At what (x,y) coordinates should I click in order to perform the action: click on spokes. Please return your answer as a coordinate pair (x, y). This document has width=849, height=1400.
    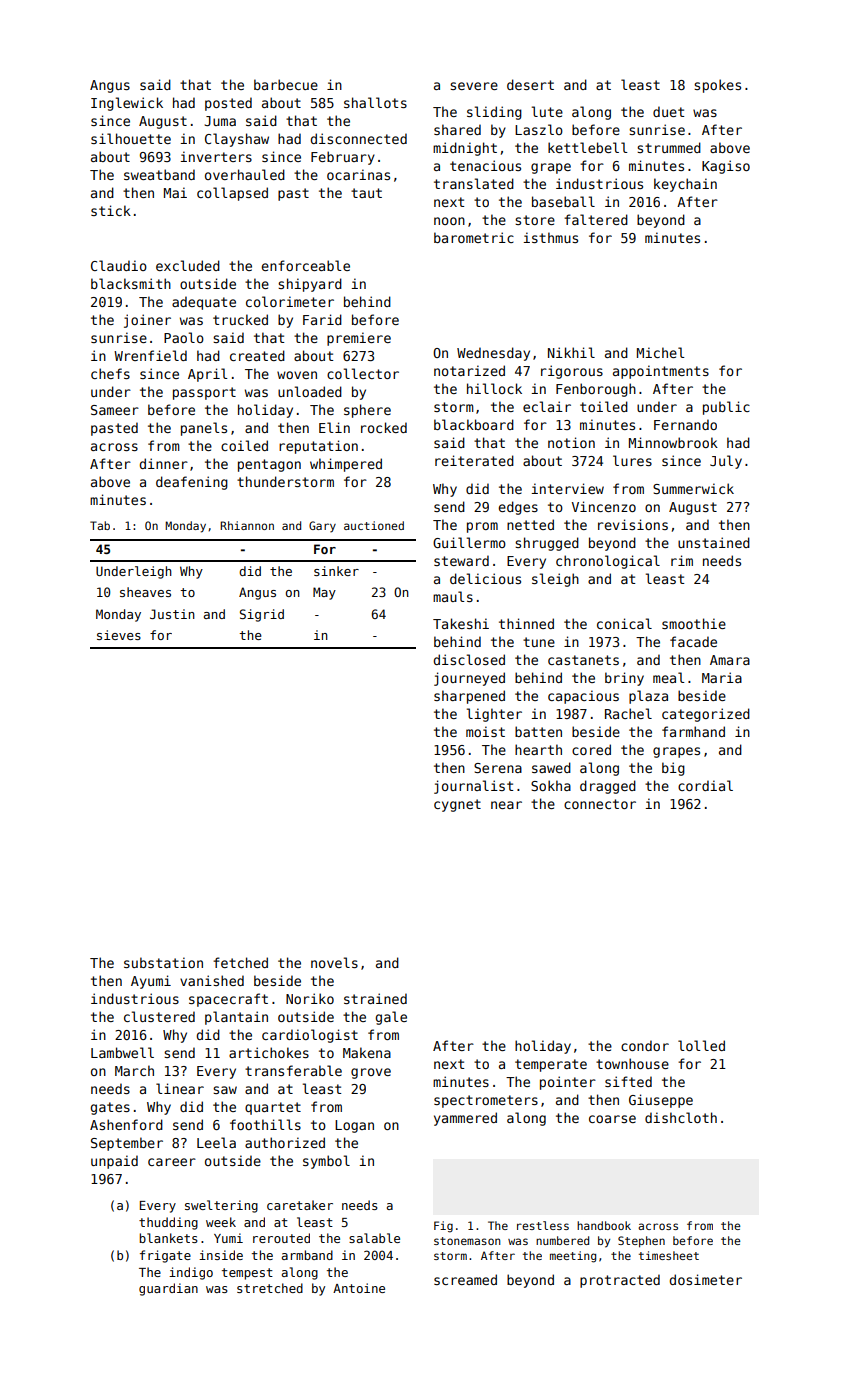
    Looking at the image, I should click on (717, 86).
